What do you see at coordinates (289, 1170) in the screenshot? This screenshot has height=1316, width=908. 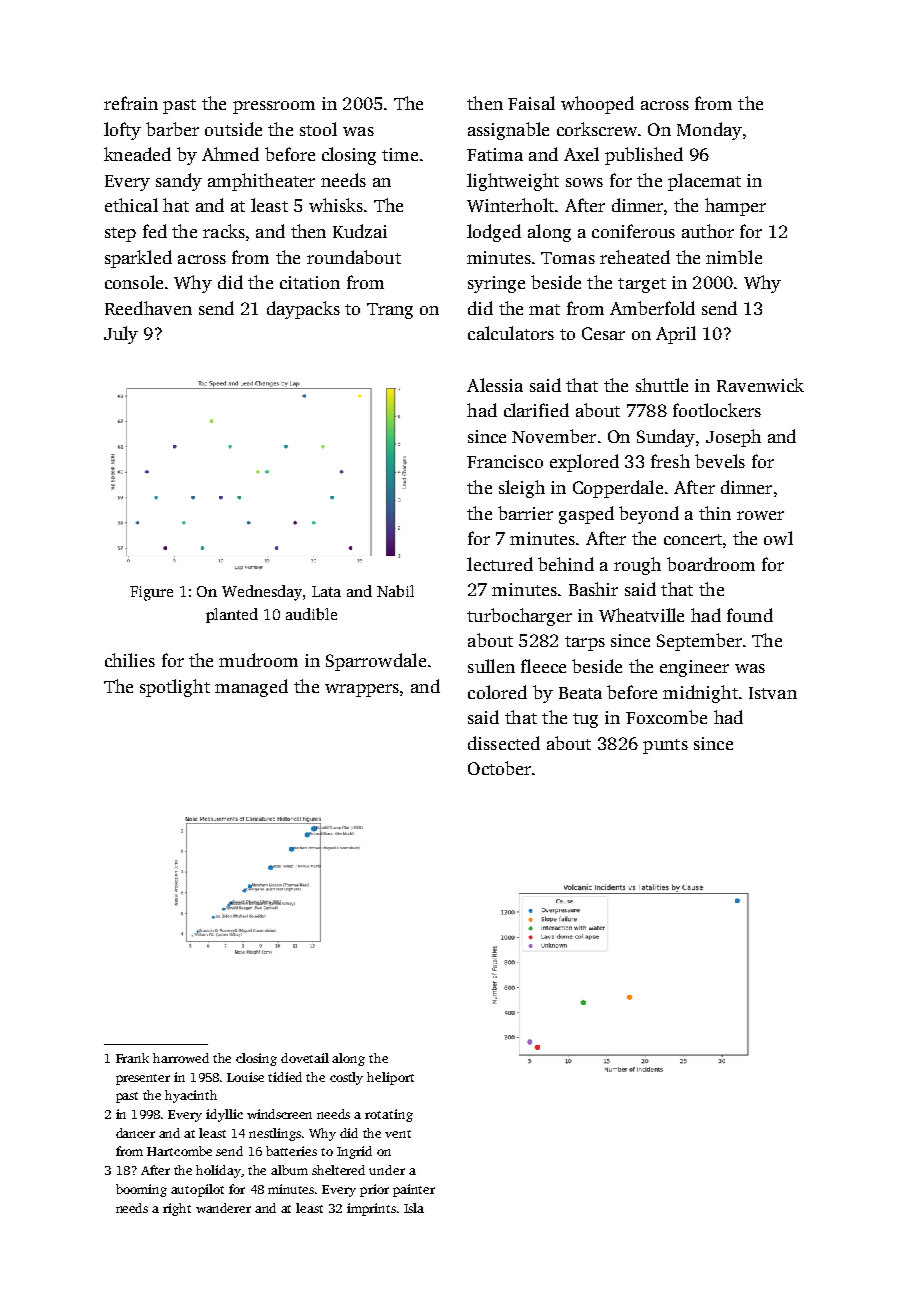 I see `album` at bounding box center [289, 1170].
